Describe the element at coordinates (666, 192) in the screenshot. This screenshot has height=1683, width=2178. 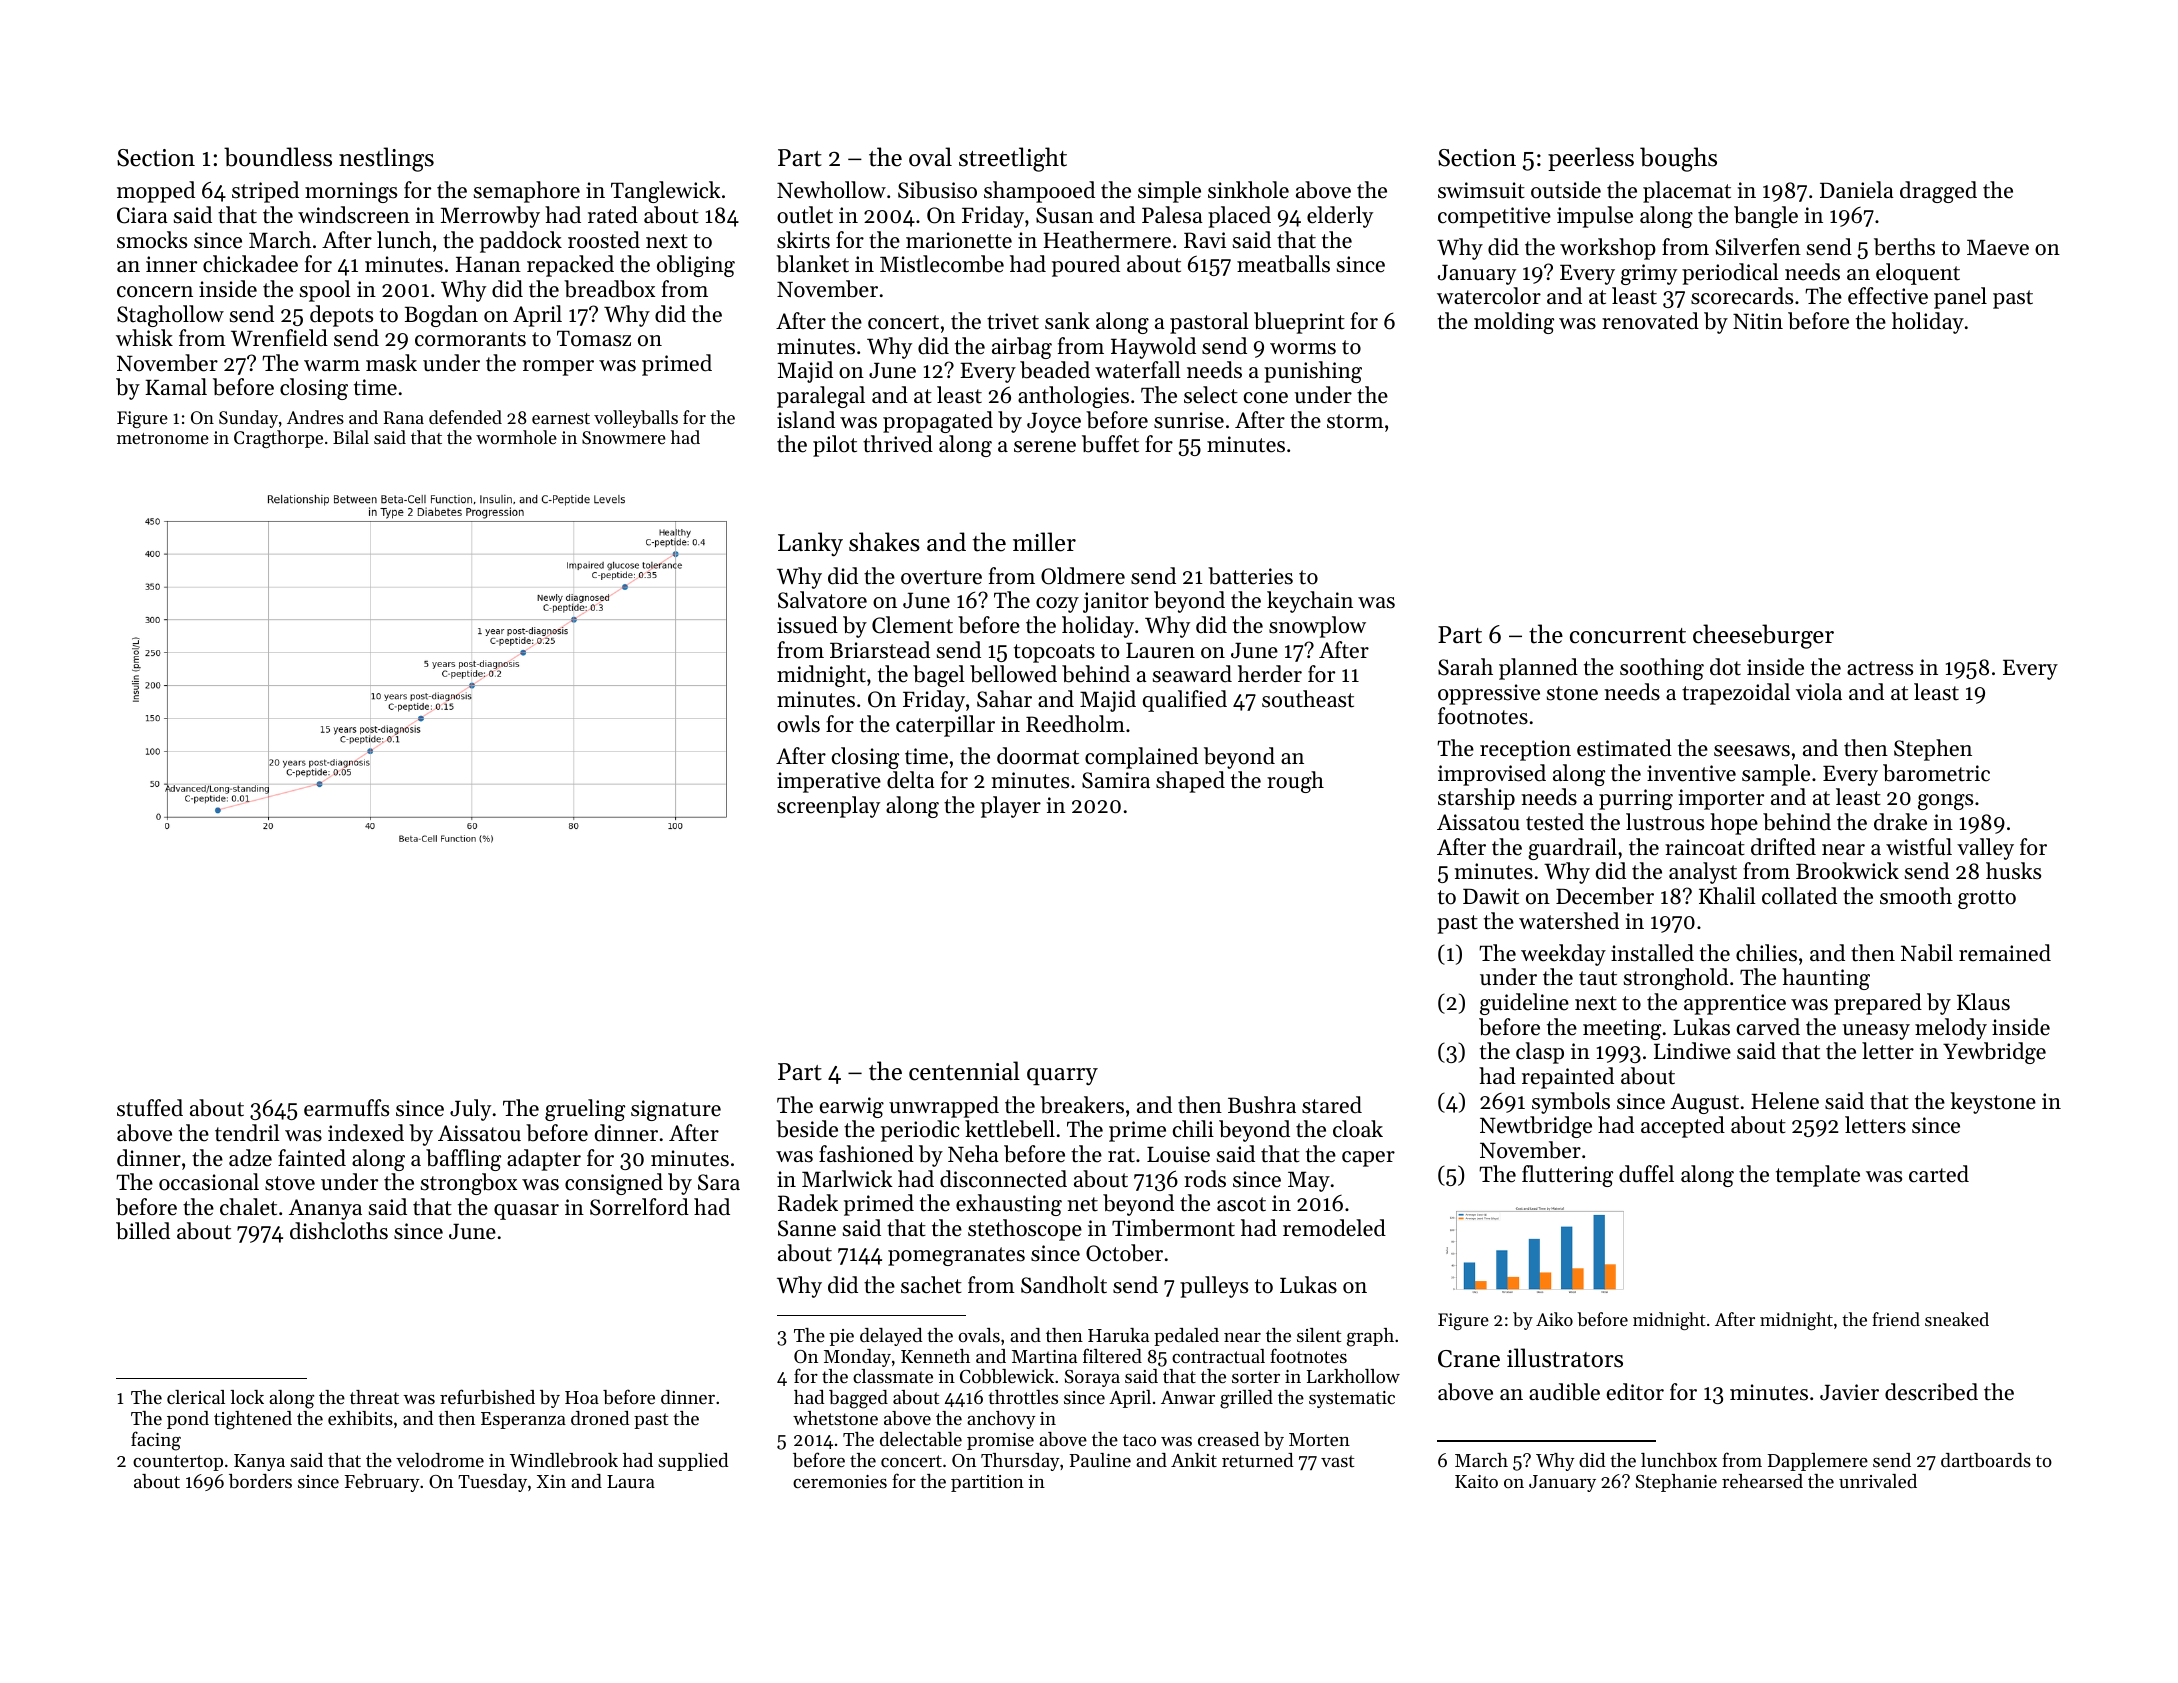
I see `Tanglewick` at that location.
